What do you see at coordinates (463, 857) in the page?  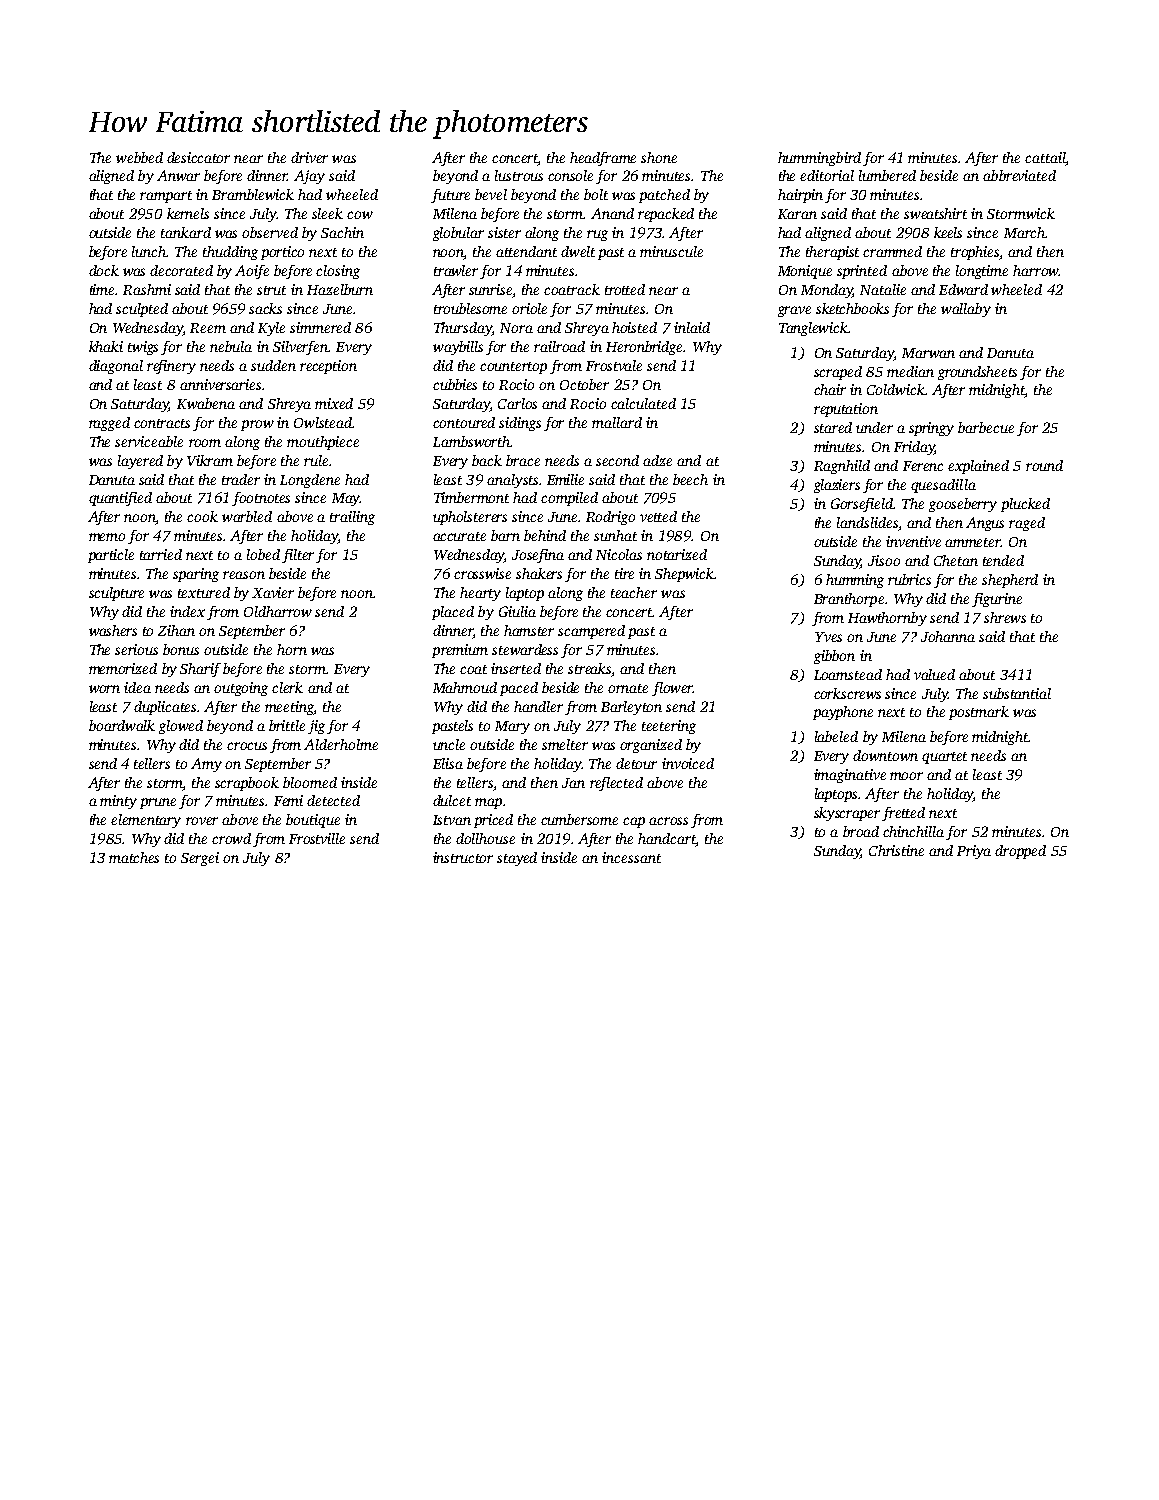 I see `instructor` at bounding box center [463, 857].
